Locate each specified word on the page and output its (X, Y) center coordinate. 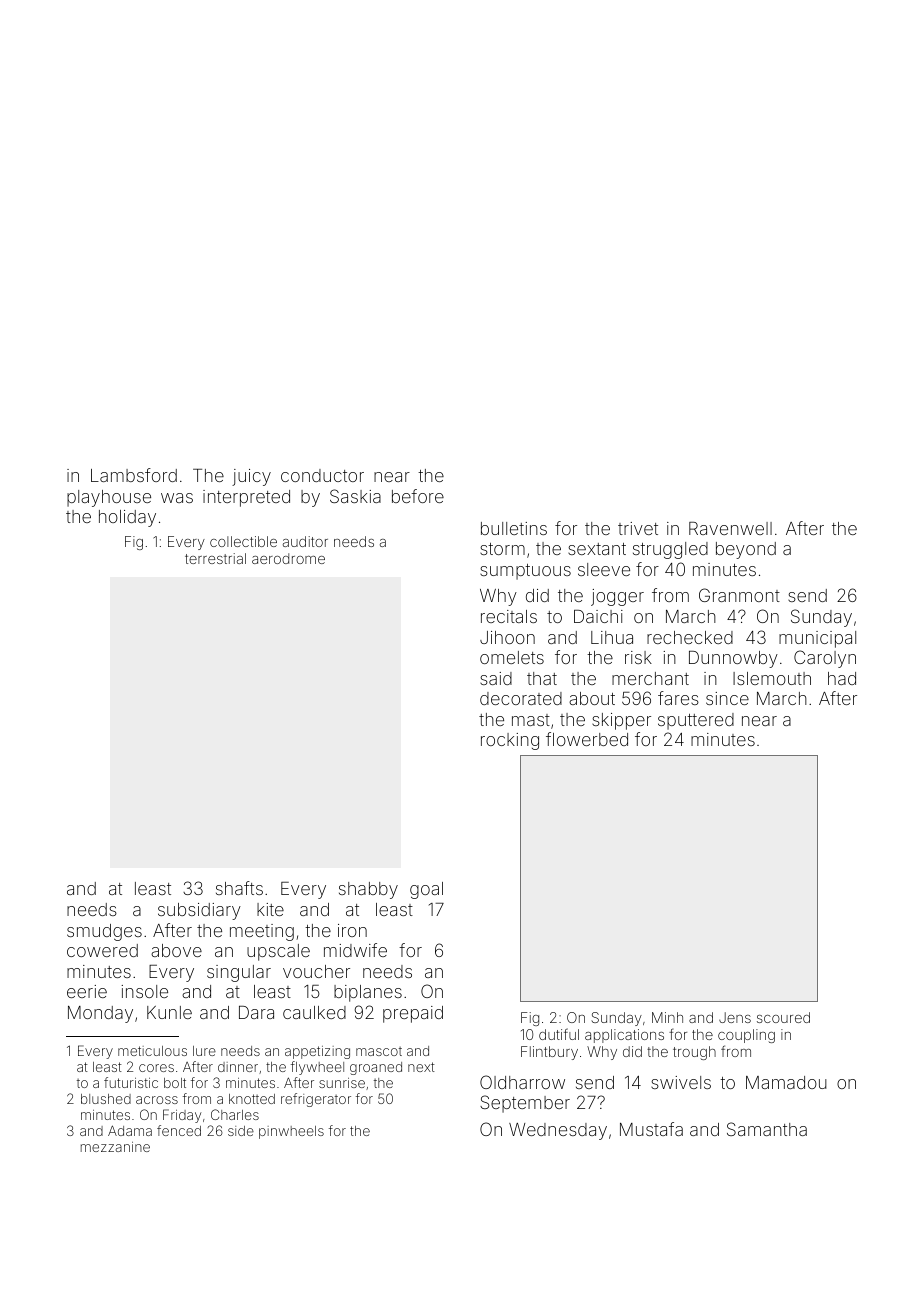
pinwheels (291, 1132)
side (241, 1131)
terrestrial (215, 558)
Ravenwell (730, 528)
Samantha (767, 1129)
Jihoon (507, 637)
